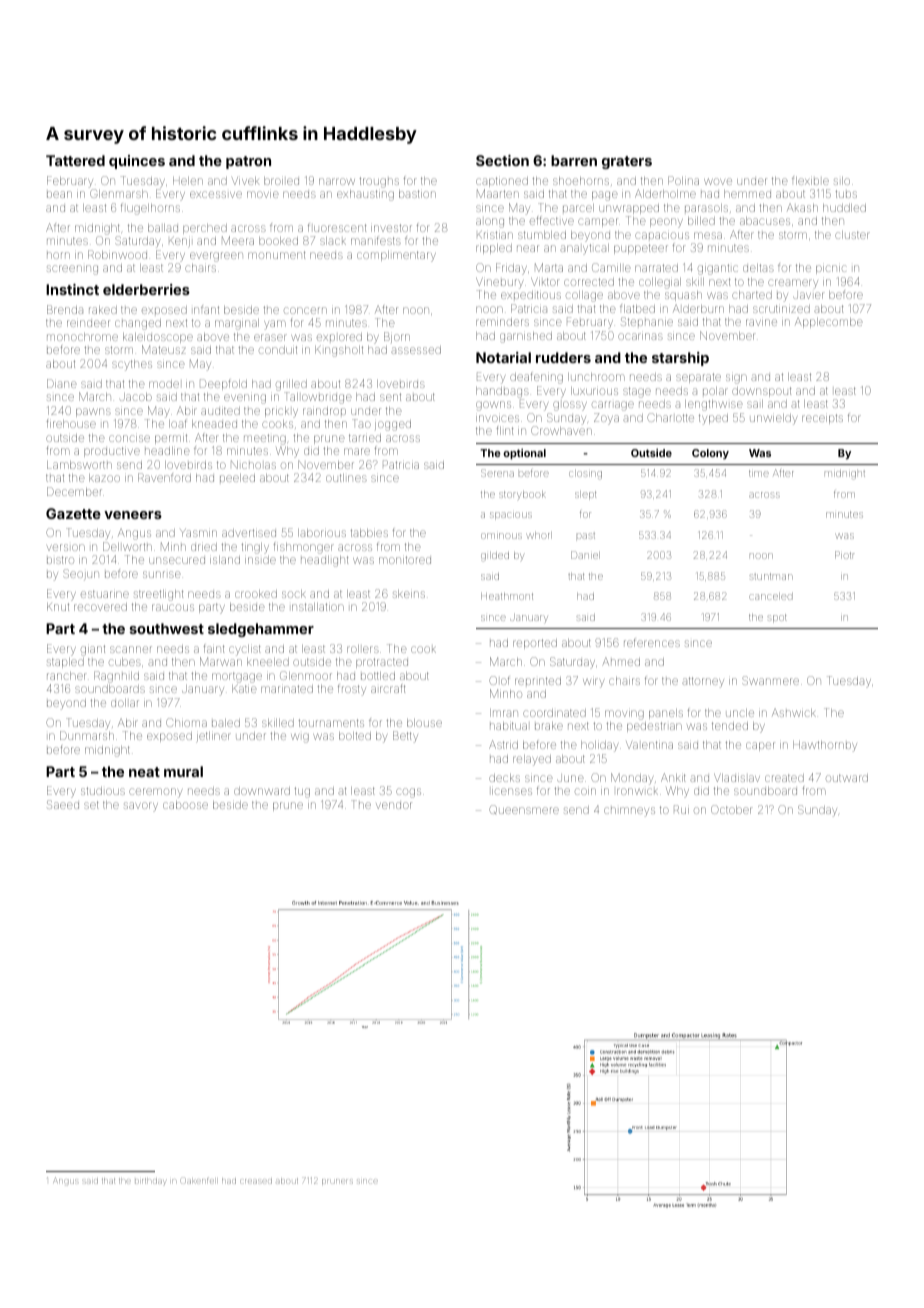 This screenshot has width=924, height=1308. Describe the element at coordinates (681, 809) in the screenshot. I see `Rui` at that location.
